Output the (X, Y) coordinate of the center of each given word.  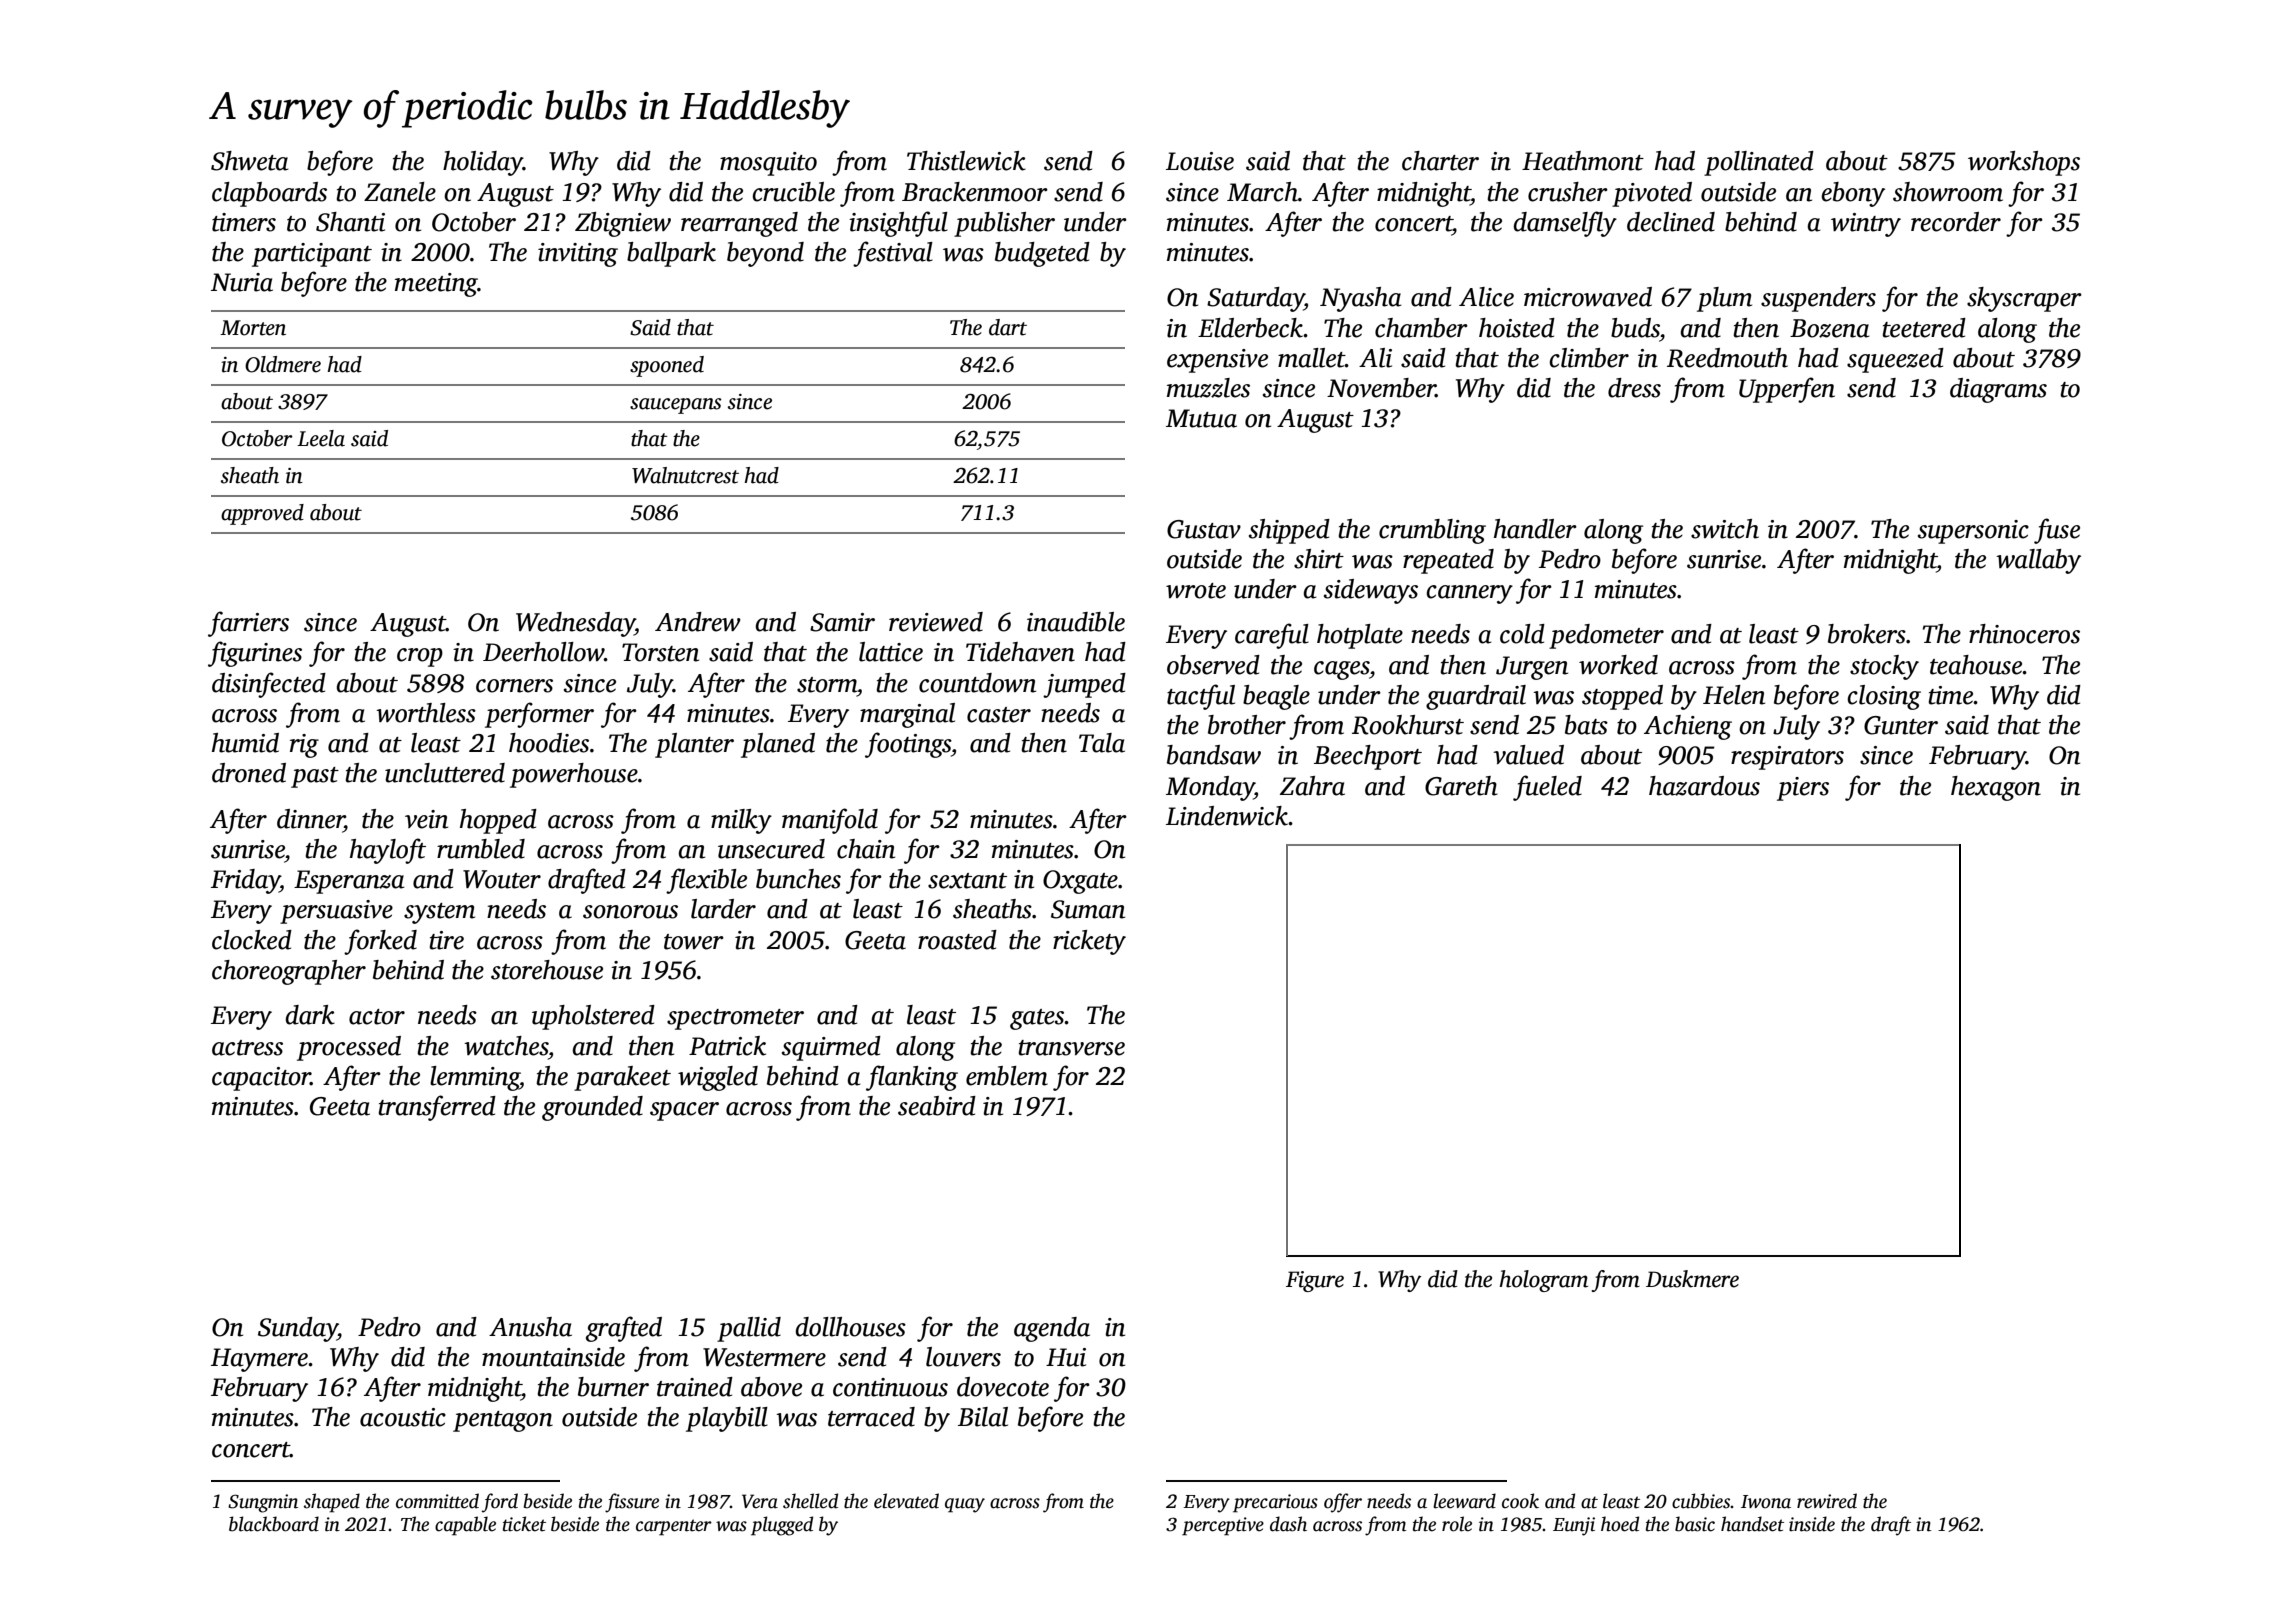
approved (262, 514)
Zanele (400, 192)
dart (1008, 327)
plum (1724, 299)
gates (1037, 1019)
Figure (1315, 1281)
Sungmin (263, 1503)
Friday (245, 881)
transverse (1071, 1048)
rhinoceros (2024, 634)
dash (1288, 1524)
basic (1695, 1524)
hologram (1543, 1281)
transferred (437, 1108)
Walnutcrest (685, 475)
